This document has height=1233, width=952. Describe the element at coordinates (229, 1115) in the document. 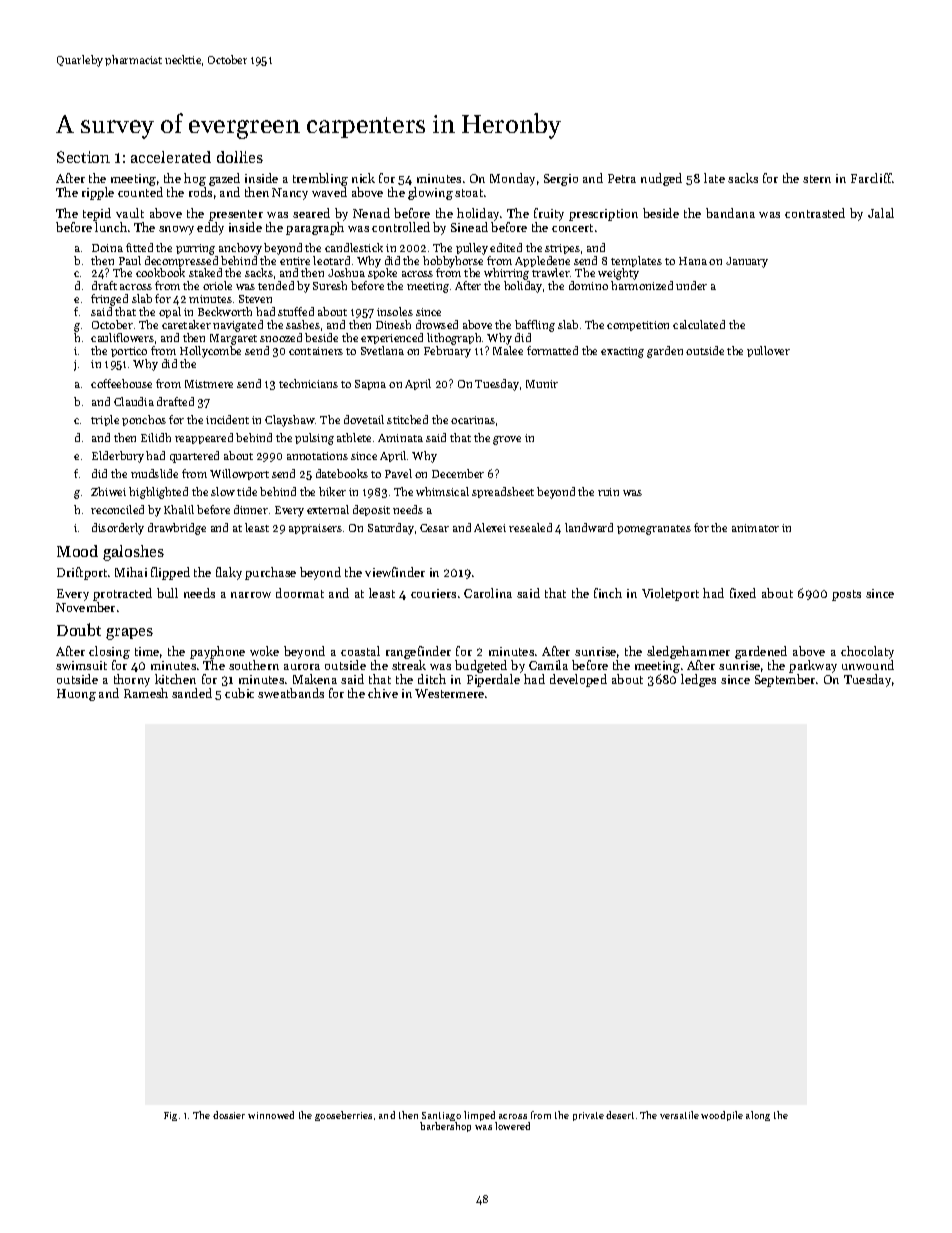

I see `dossier` at that location.
